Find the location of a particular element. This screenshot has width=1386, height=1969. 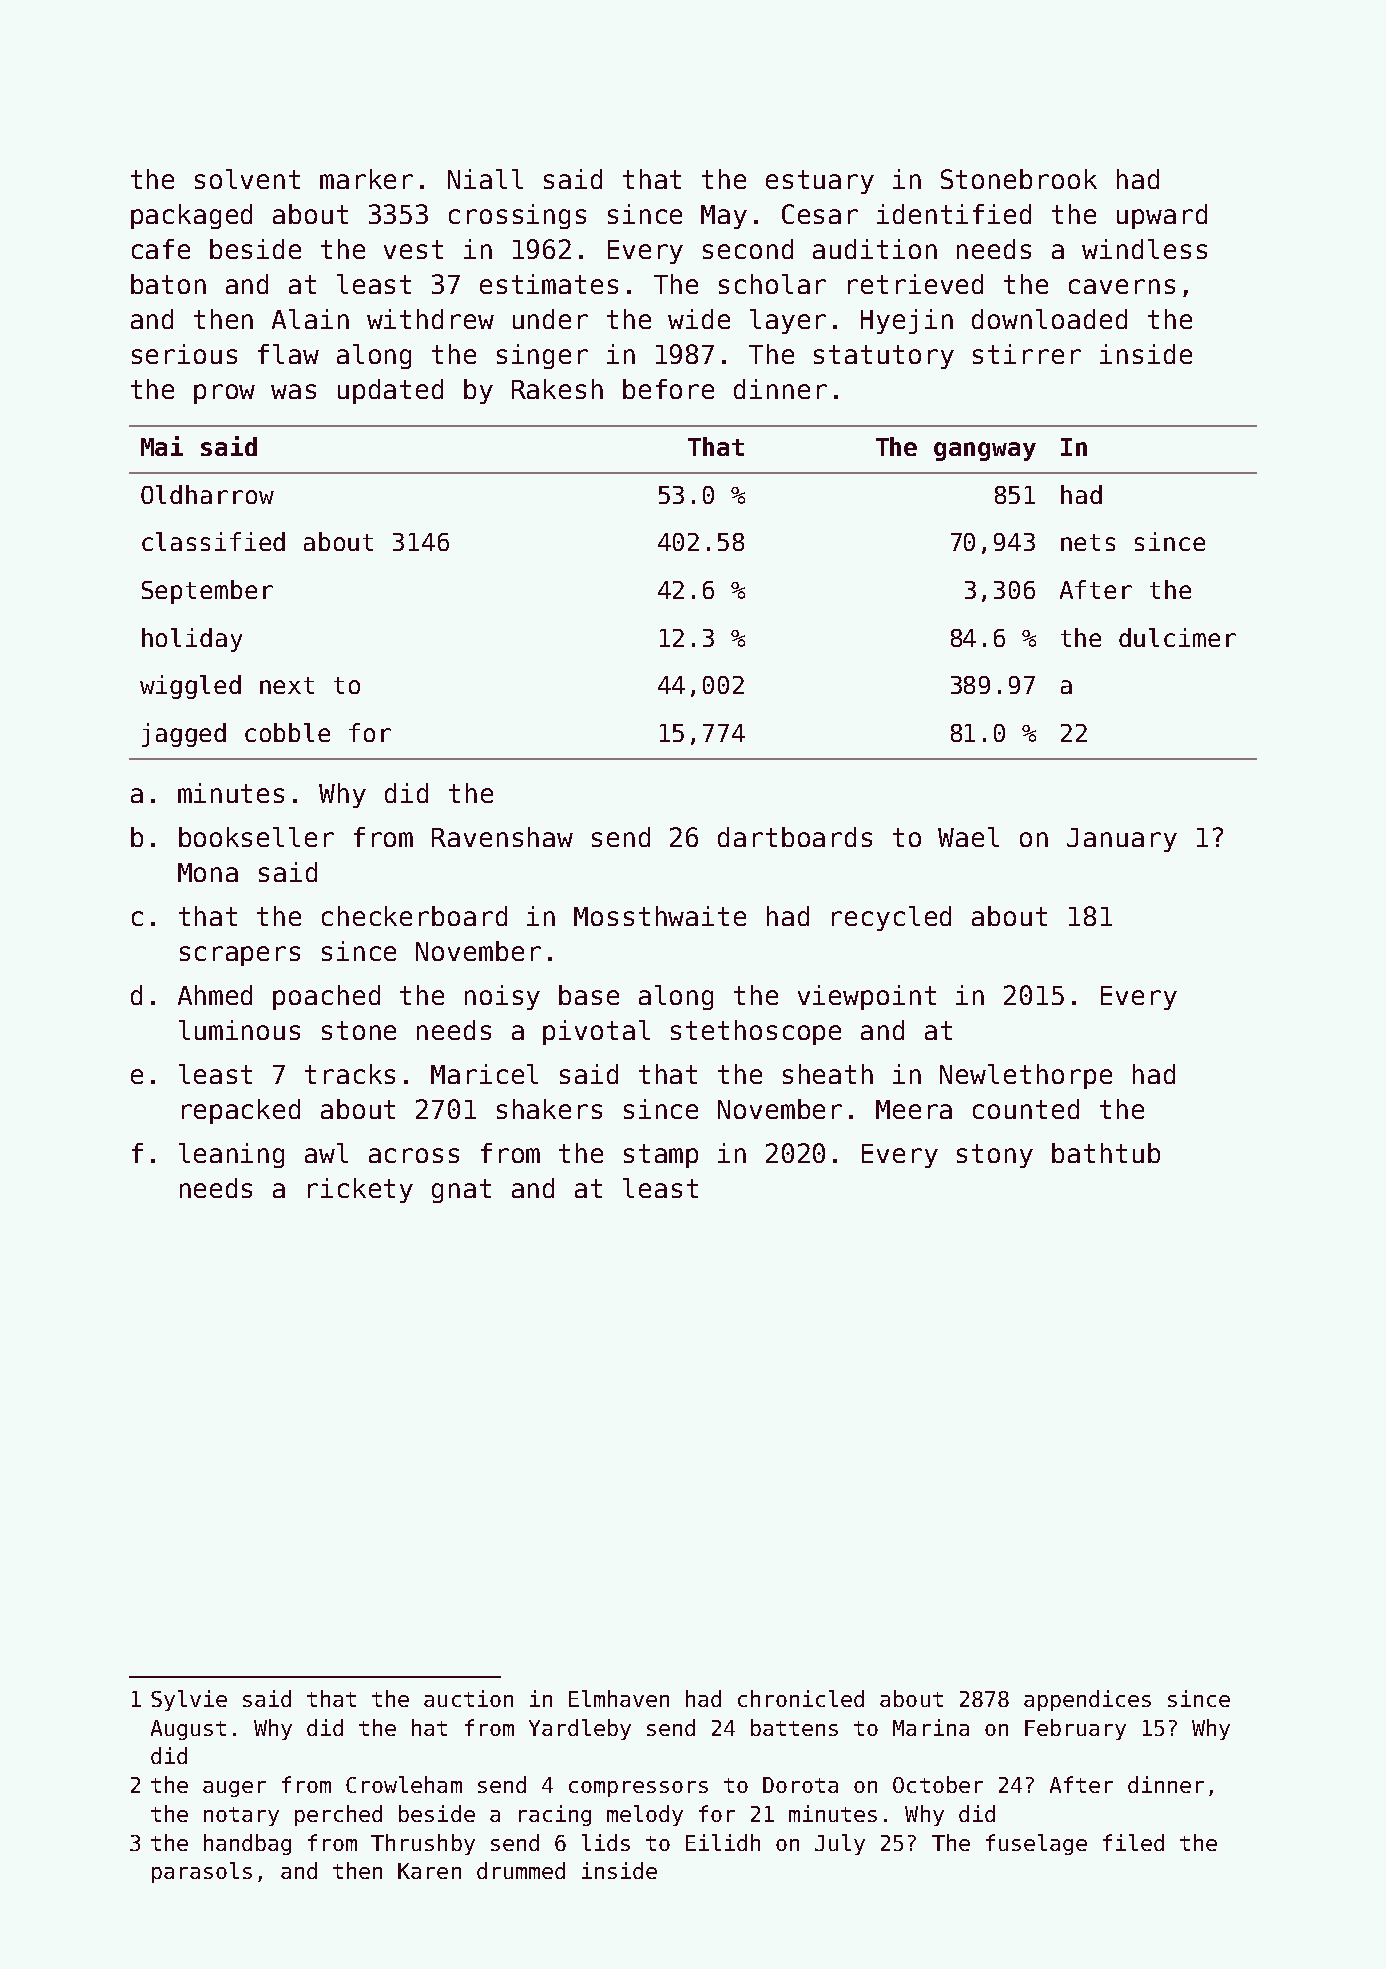

stamp is located at coordinates (661, 1156).
